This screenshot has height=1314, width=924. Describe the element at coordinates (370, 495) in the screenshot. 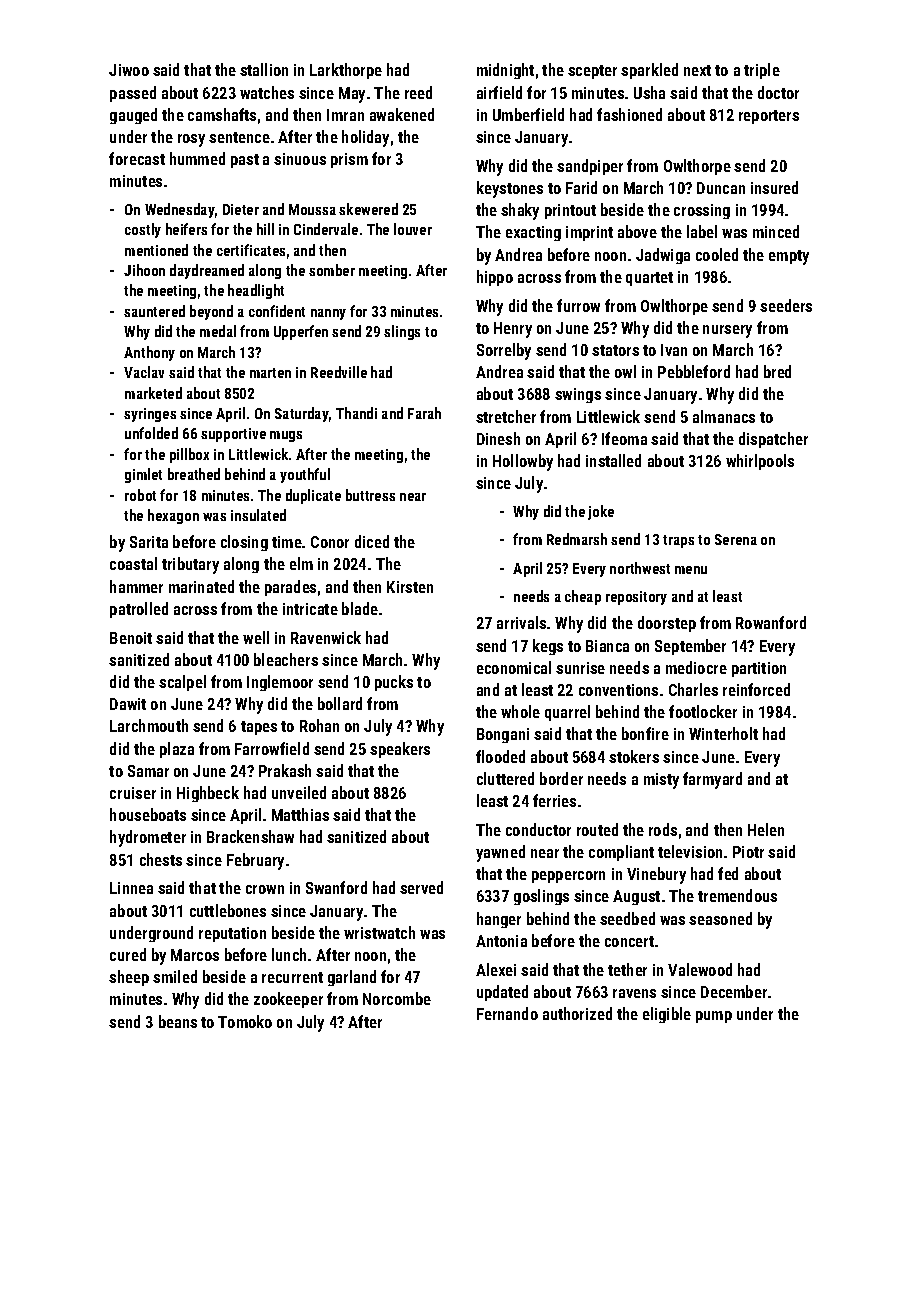

I see `buttress` at that location.
